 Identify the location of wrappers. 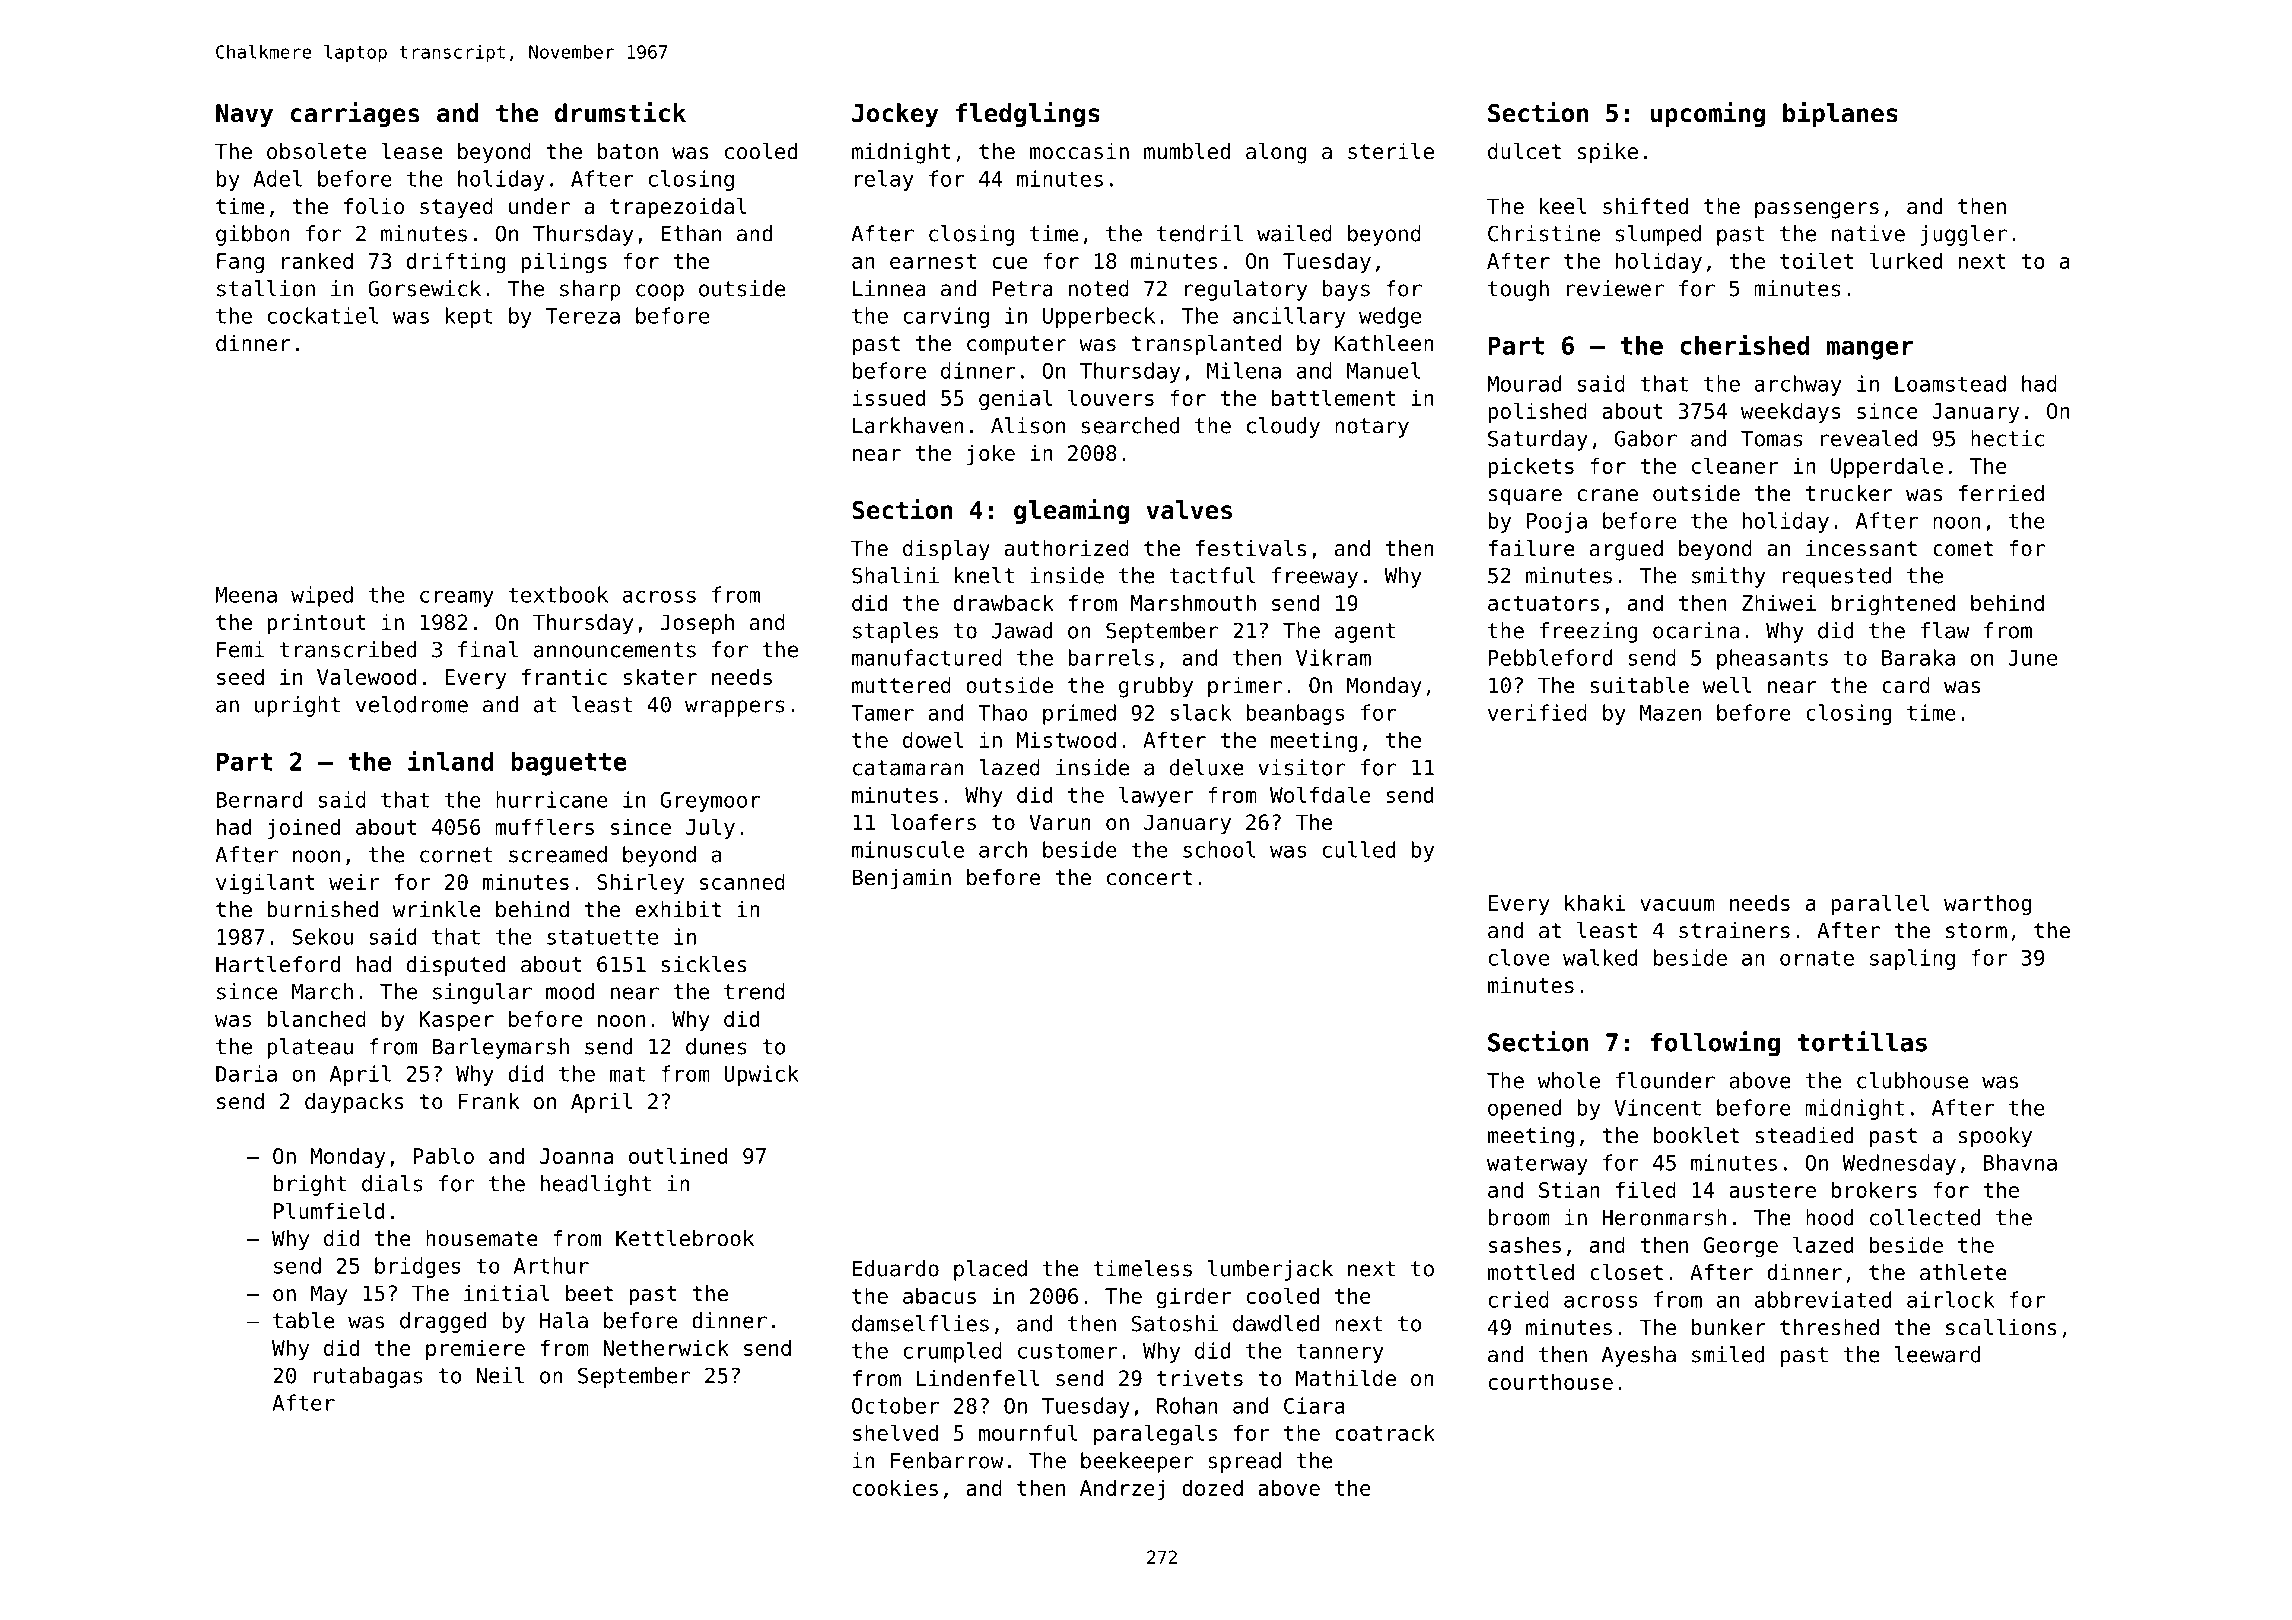
(735, 708).
